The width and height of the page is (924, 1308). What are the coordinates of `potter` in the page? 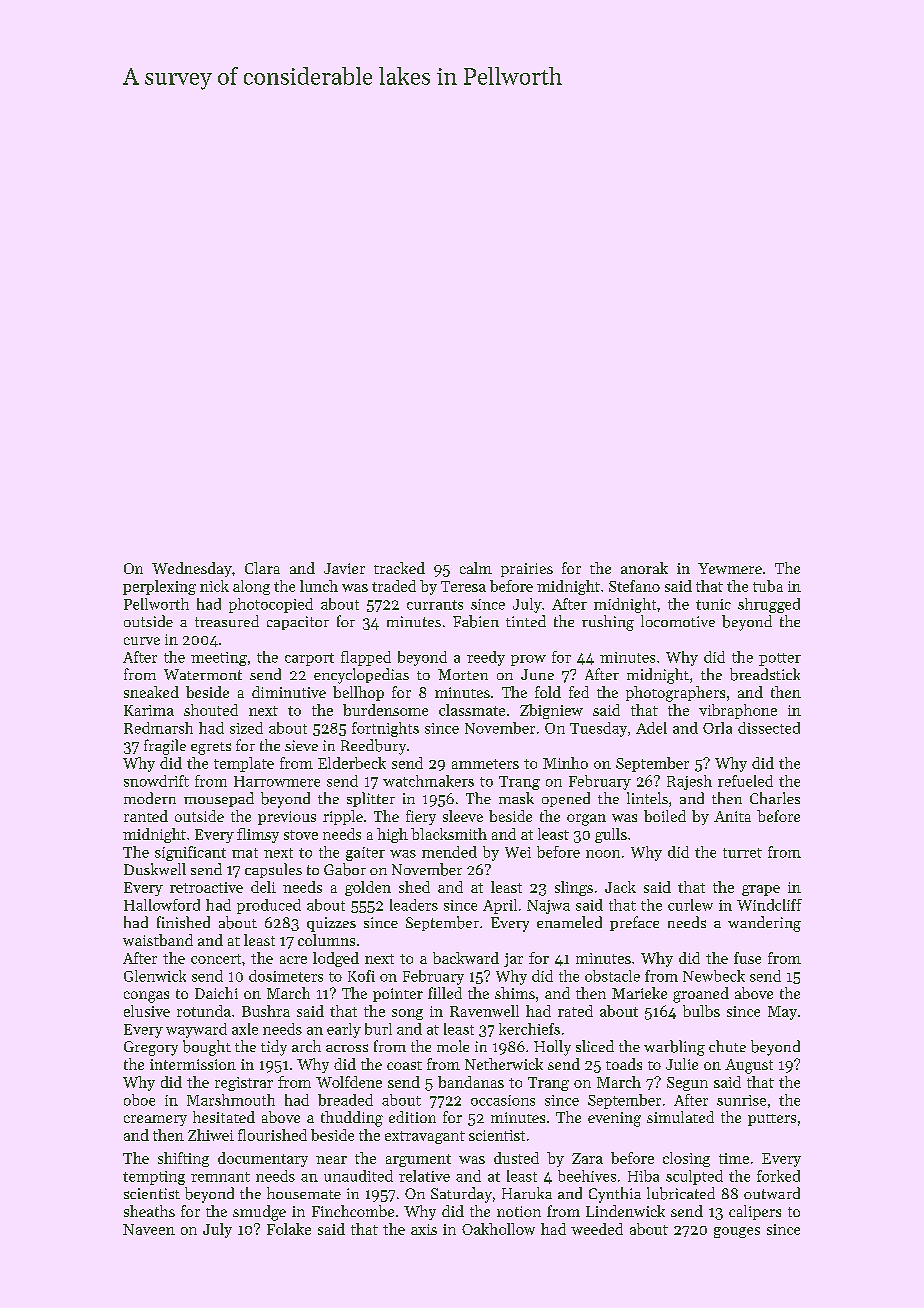 It's located at (780, 659).
